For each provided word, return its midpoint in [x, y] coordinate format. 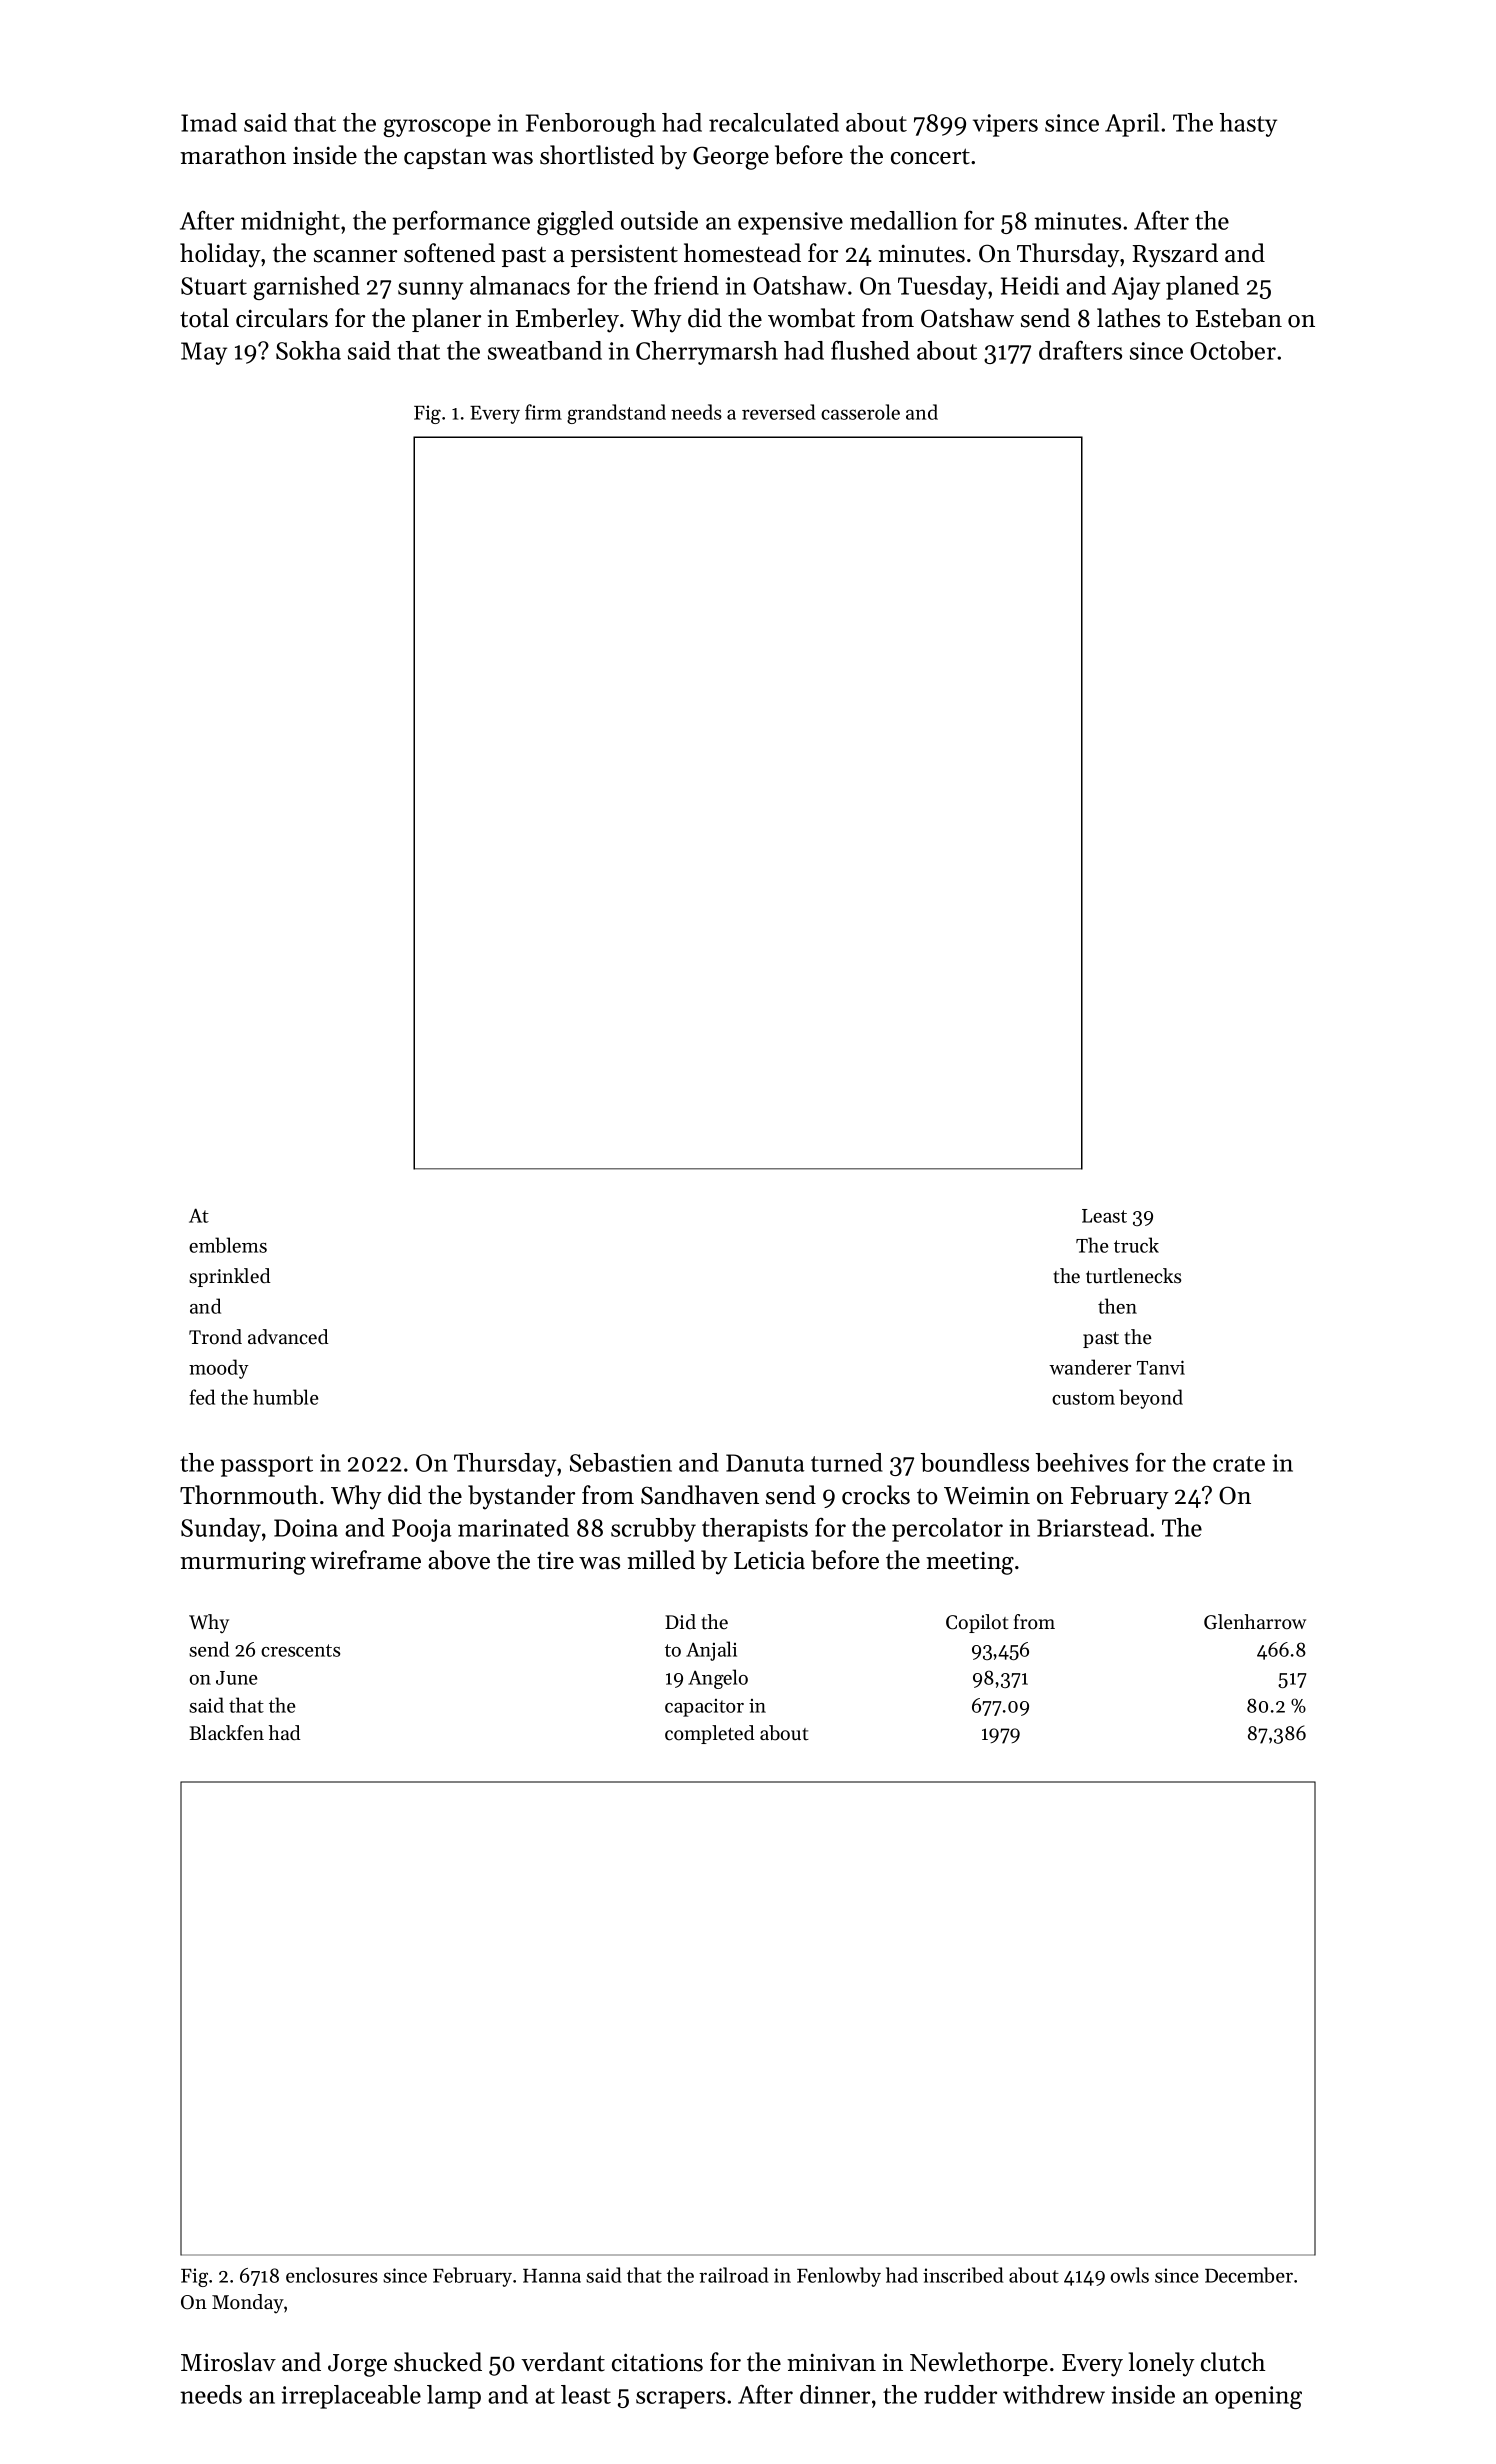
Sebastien [621, 1462]
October [1233, 350]
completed [710, 1734]
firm [543, 412]
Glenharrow [1255, 1622]
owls [1130, 2275]
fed [202, 1397]
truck [1136, 1245]
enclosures [332, 2275]
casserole [860, 412]
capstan [445, 158]
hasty [1248, 125]
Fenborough [591, 125]
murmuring [243, 1563]
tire [555, 1561]
